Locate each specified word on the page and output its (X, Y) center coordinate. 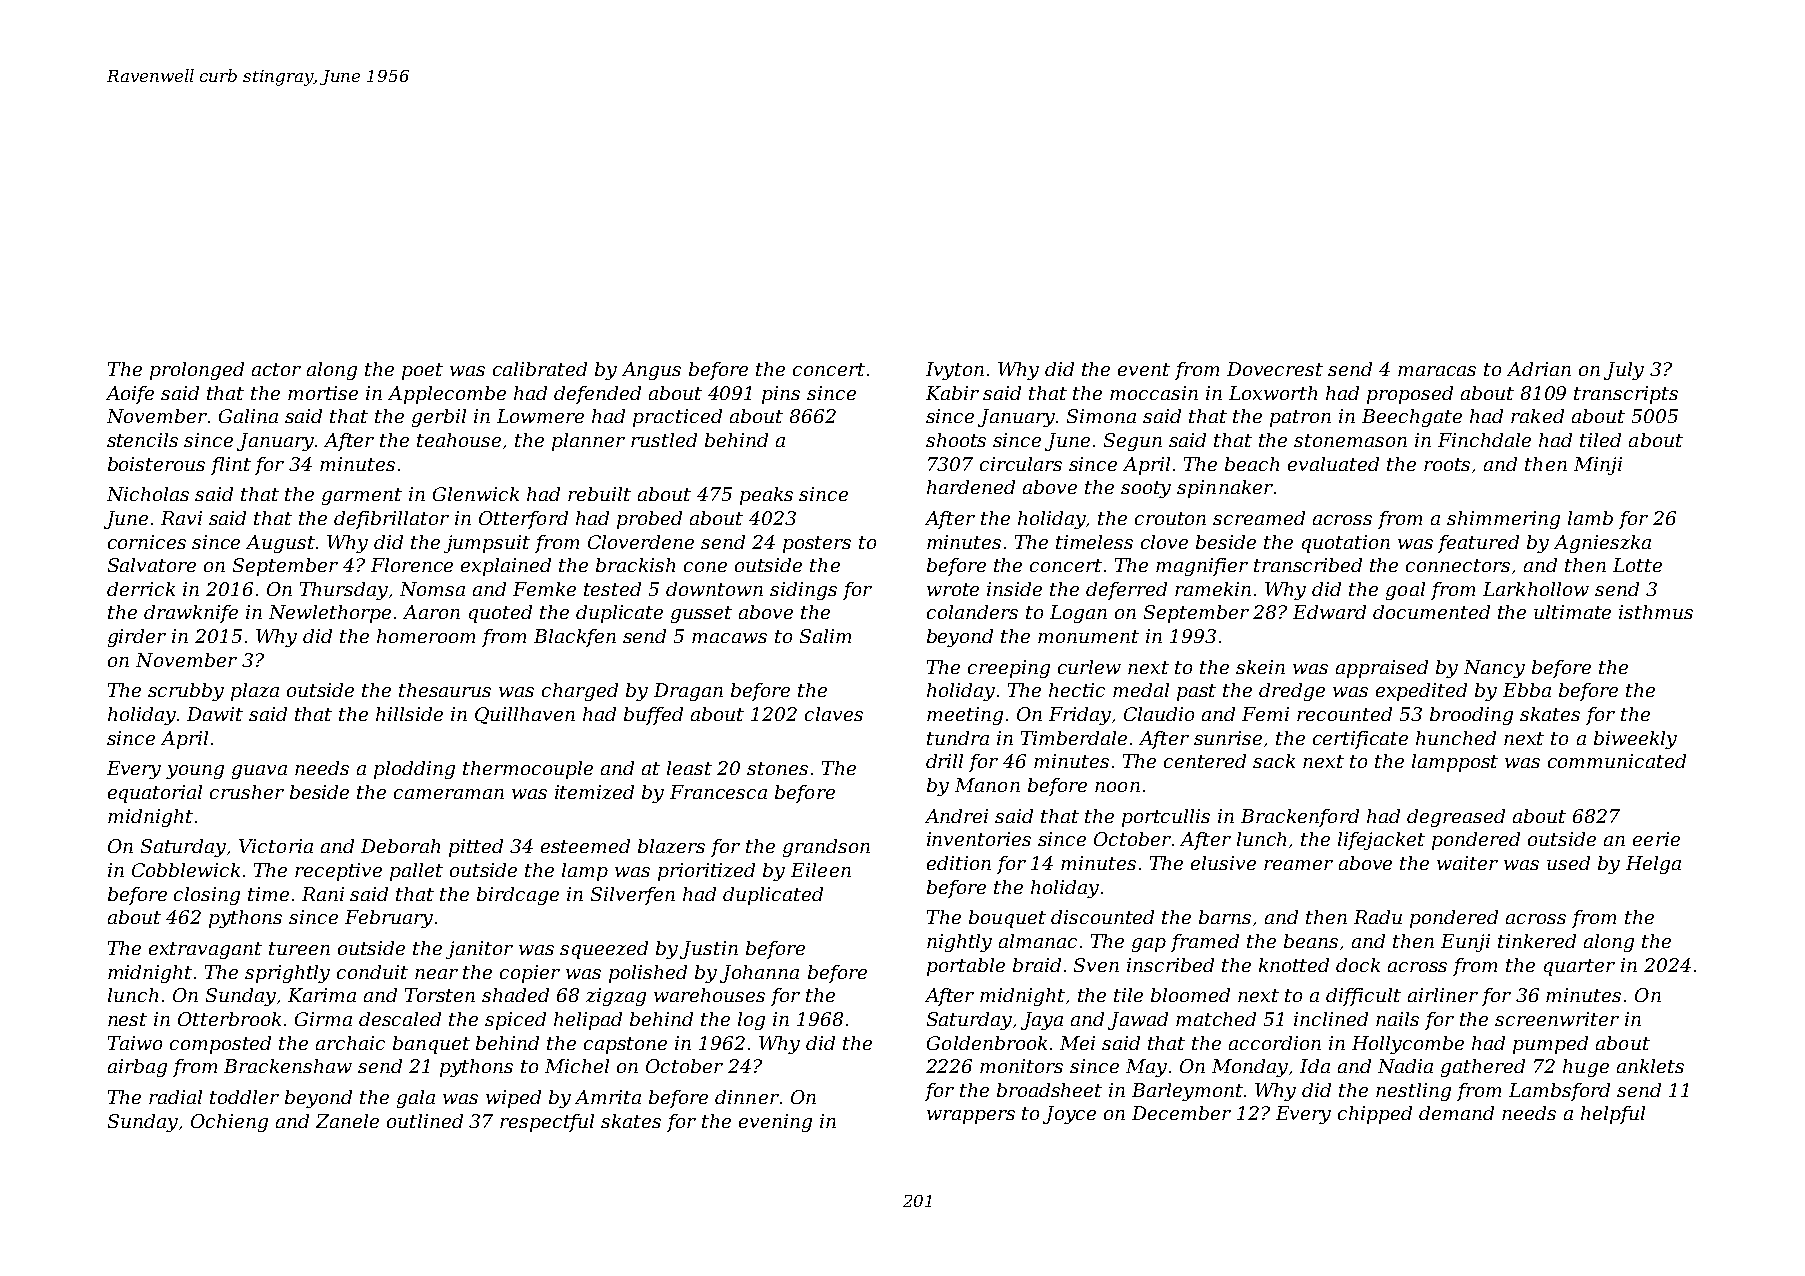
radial (175, 1097)
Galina (248, 416)
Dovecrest (1275, 369)
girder (137, 638)
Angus (651, 371)
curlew (1089, 667)
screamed (1259, 518)
